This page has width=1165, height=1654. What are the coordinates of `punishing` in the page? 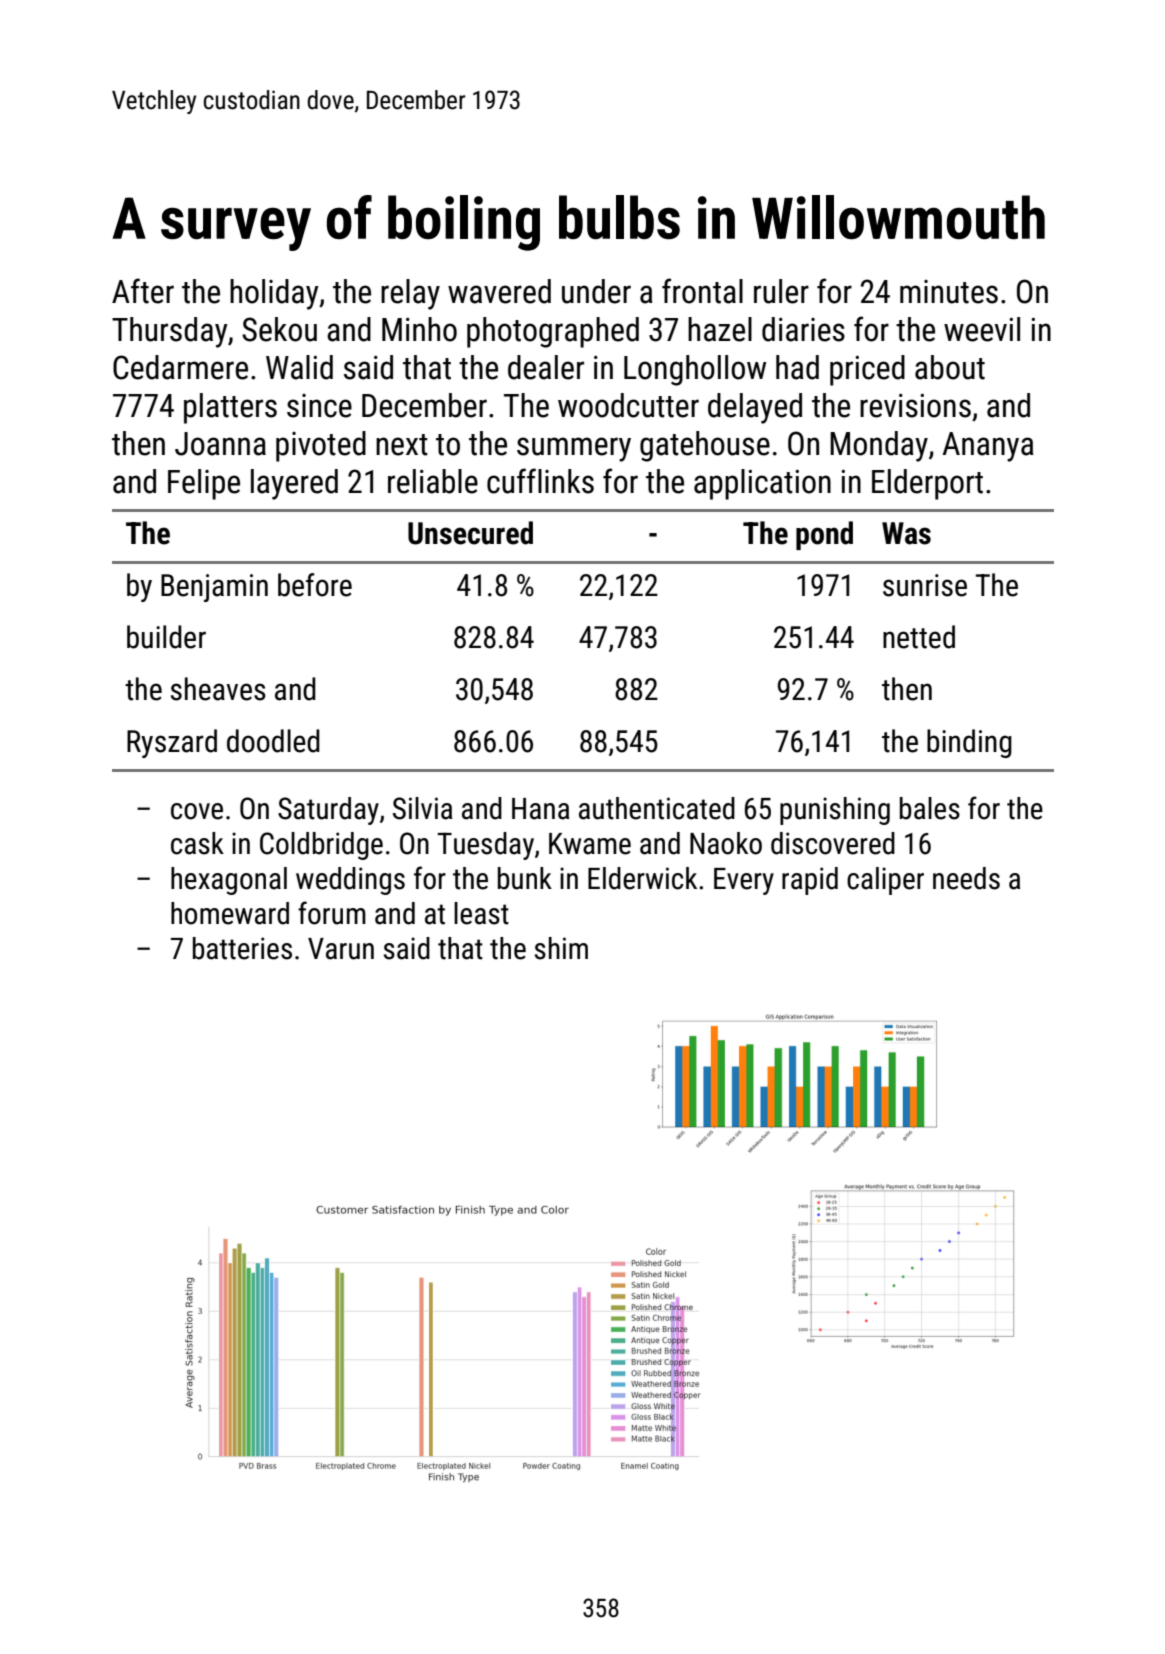 It's located at (835, 811).
